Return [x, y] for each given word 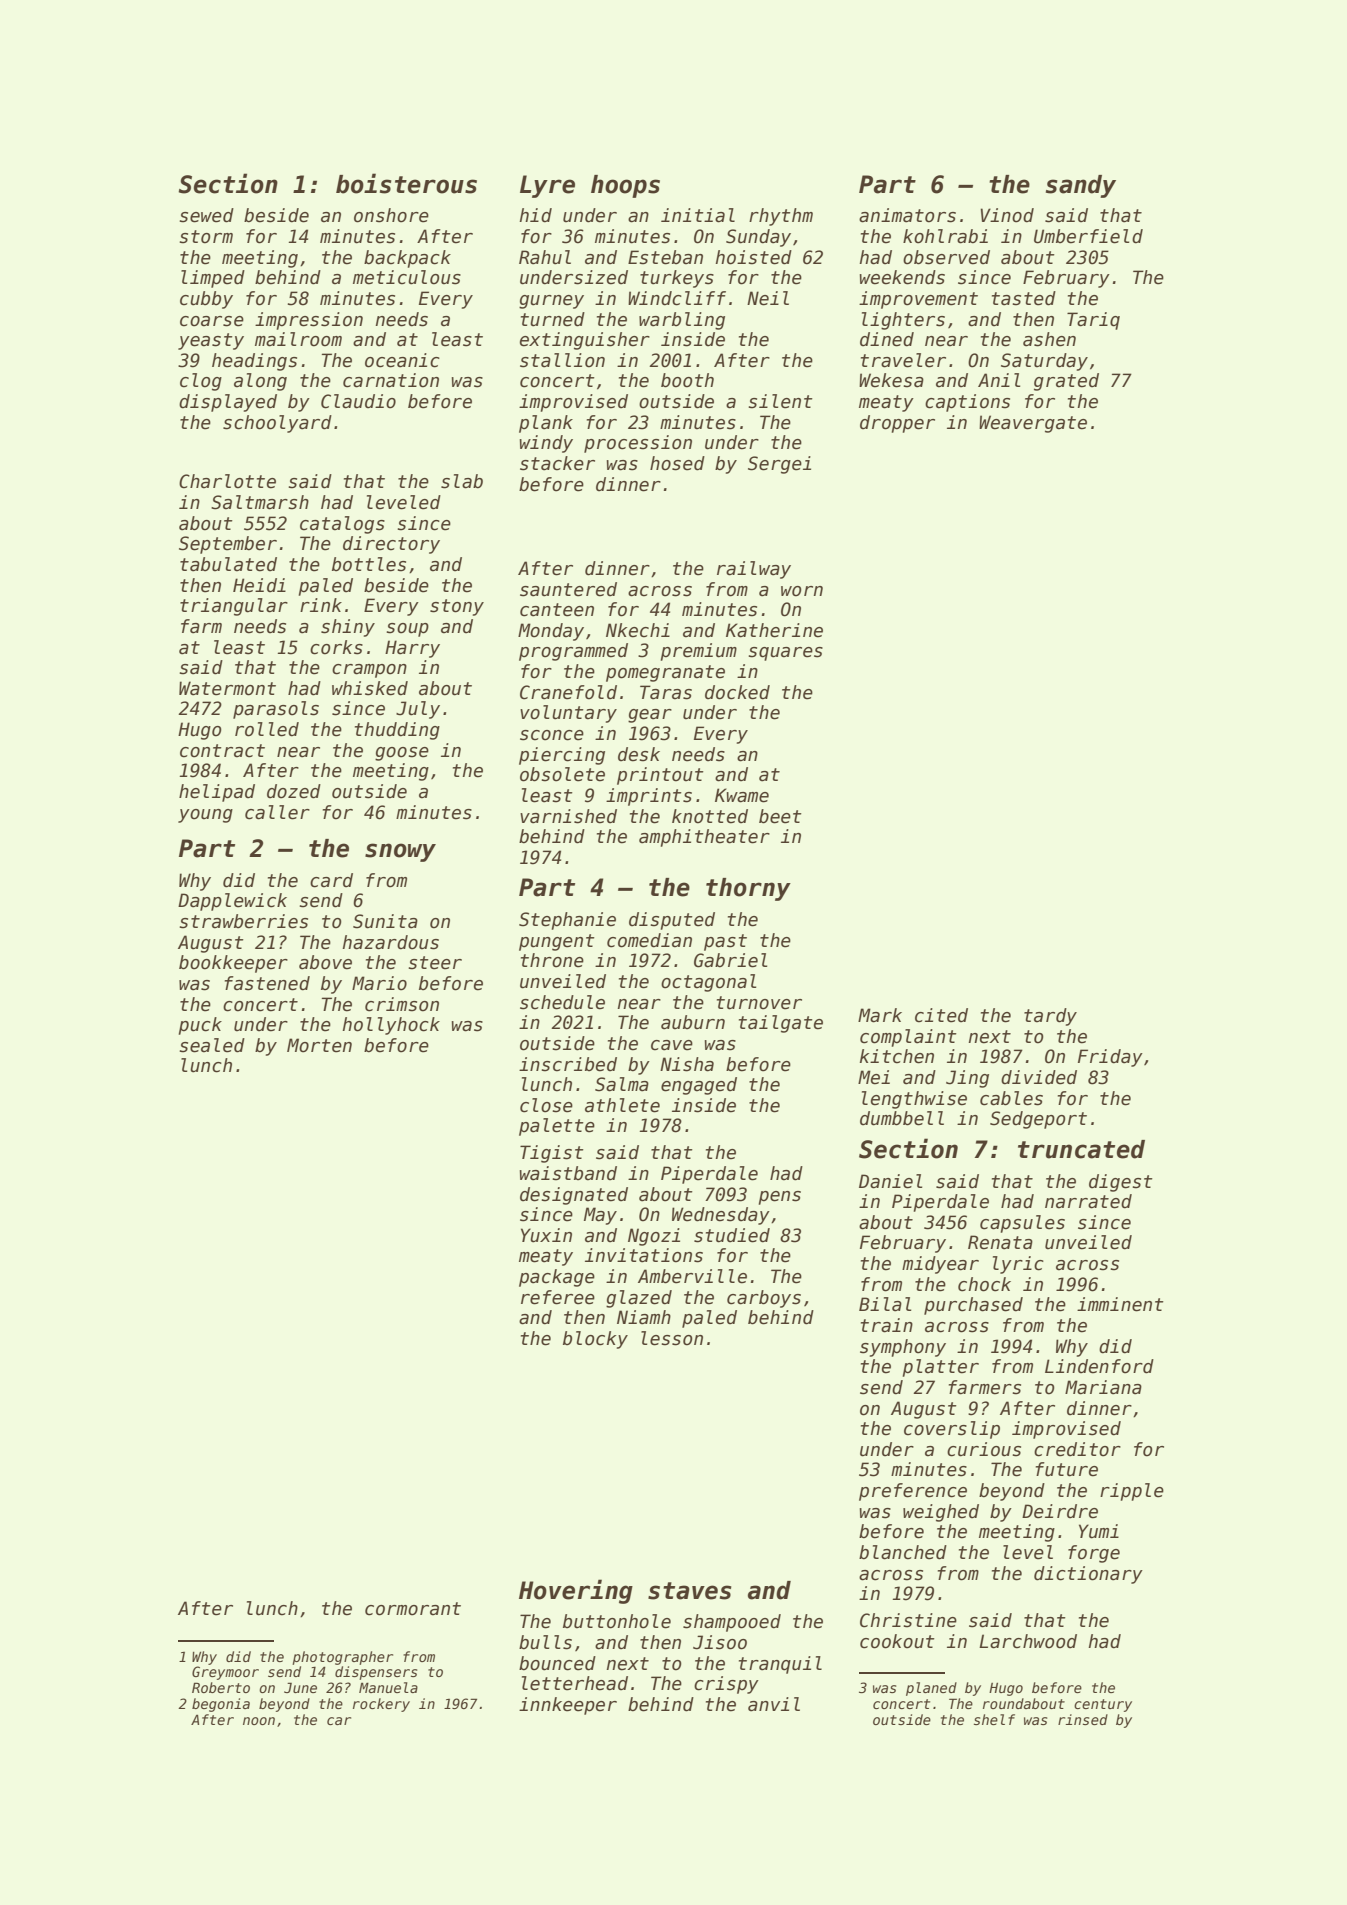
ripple [1132, 1492]
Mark [880, 1015]
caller [277, 812]
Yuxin [546, 1235]
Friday [1110, 1058]
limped [213, 279]
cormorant [413, 1609]
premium [699, 652]
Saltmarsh [260, 502]
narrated [1088, 1201]
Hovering [576, 1591]
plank [546, 424]
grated [1066, 382]
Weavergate [1033, 424]
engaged [699, 1086]
